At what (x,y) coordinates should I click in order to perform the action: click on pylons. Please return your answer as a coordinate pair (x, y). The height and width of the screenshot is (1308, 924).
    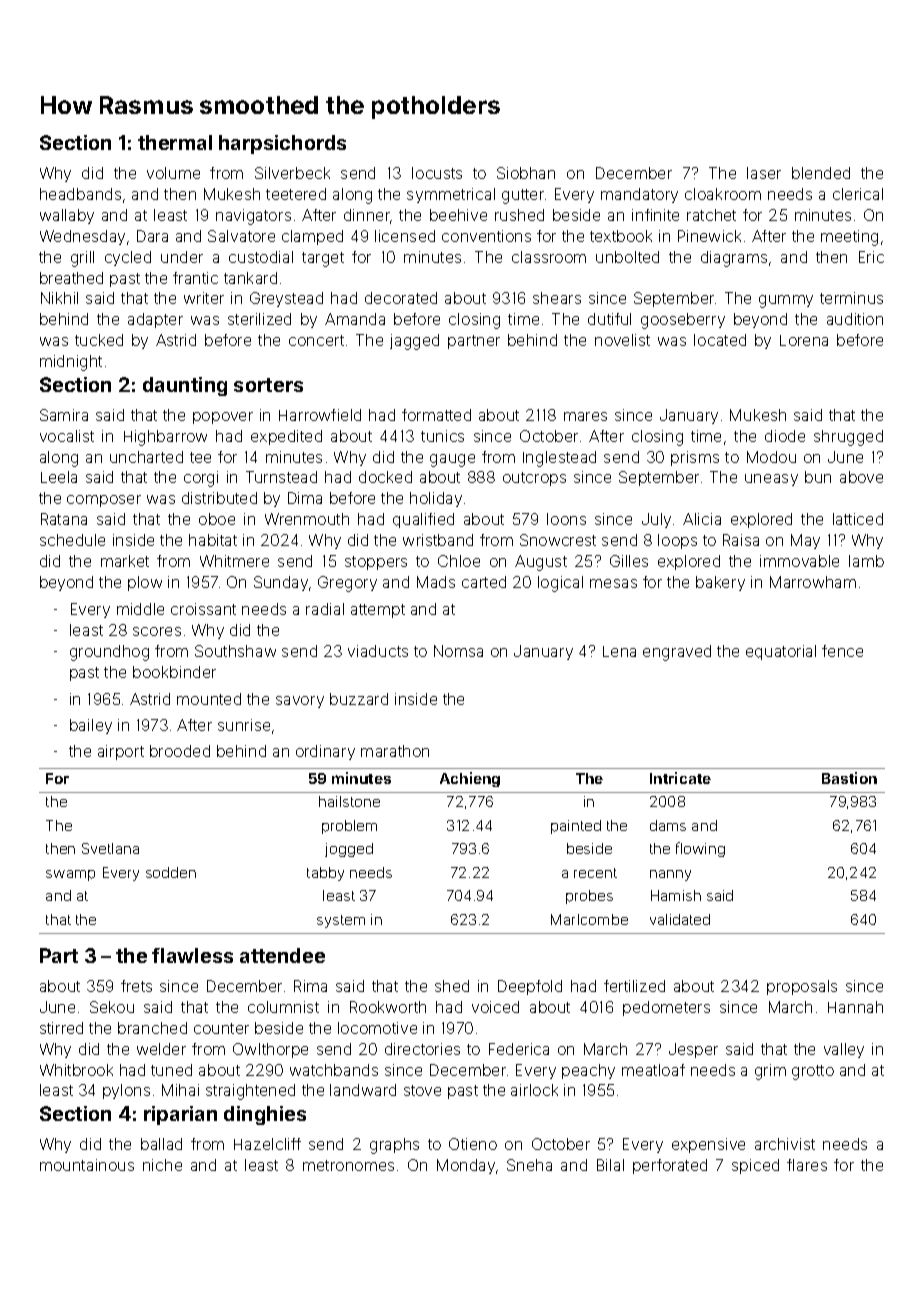
    Looking at the image, I should click on (126, 1091).
